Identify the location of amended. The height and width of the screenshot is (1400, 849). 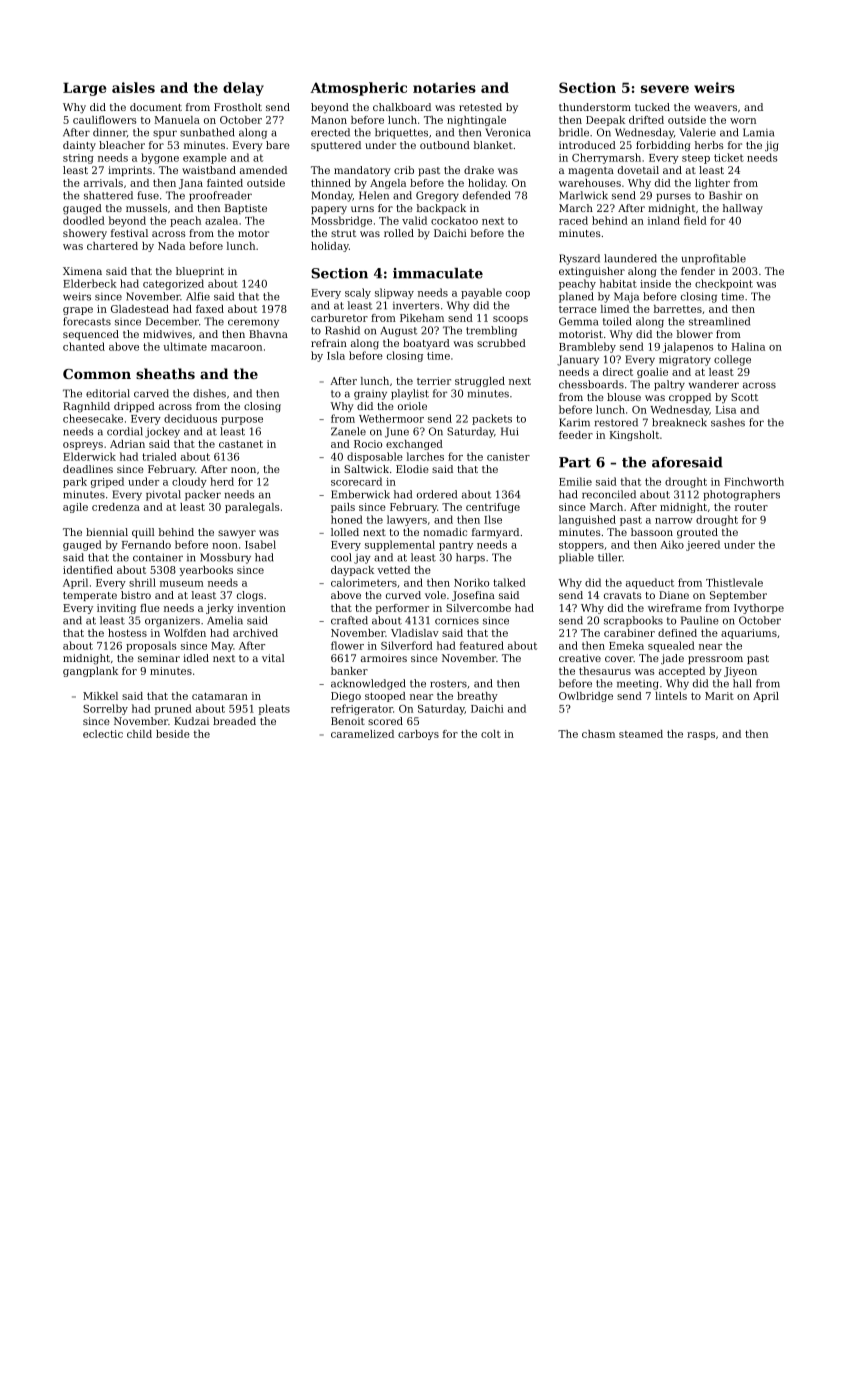
(263, 170).
